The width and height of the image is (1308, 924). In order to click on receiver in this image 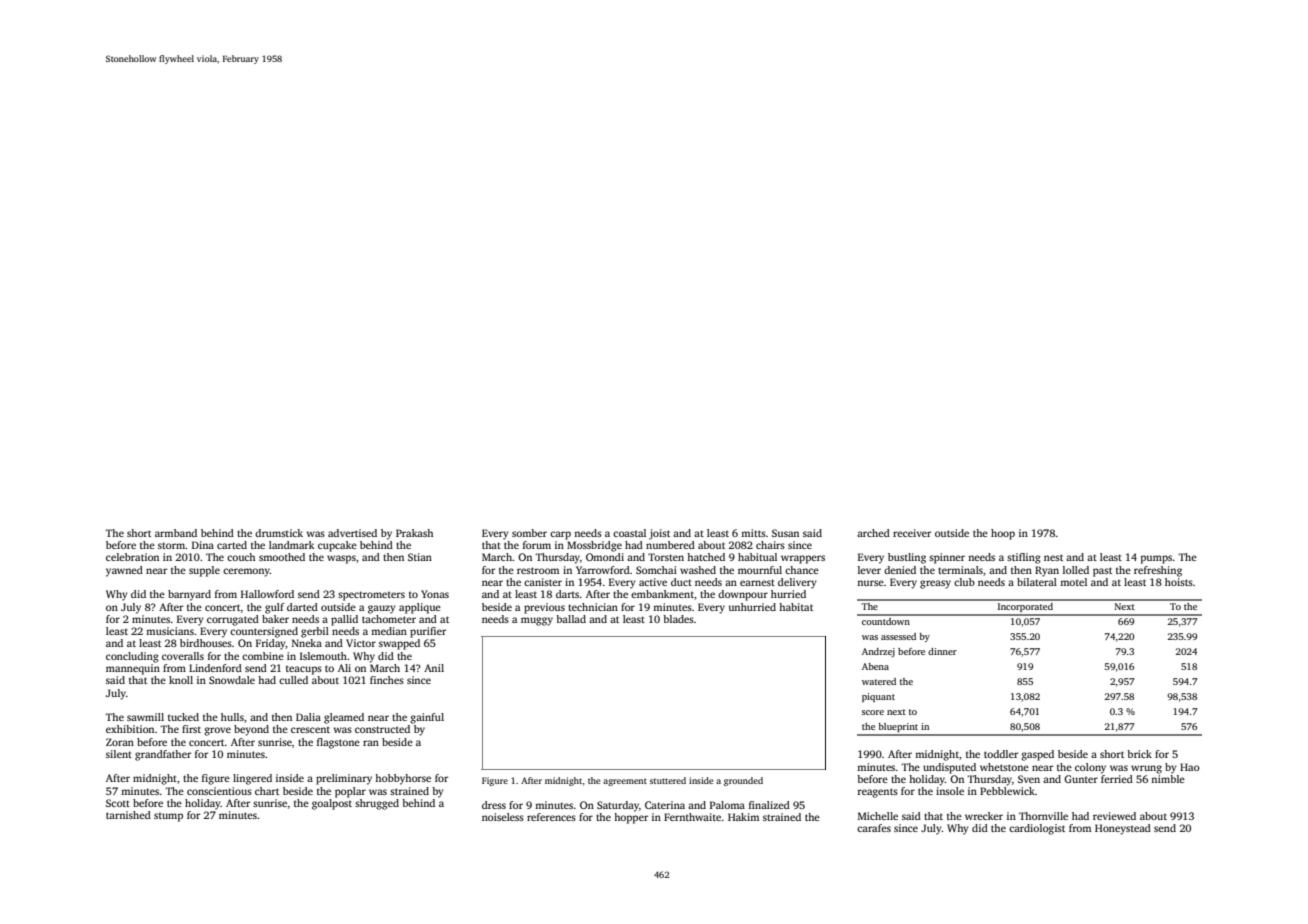, I will do `click(912, 533)`.
